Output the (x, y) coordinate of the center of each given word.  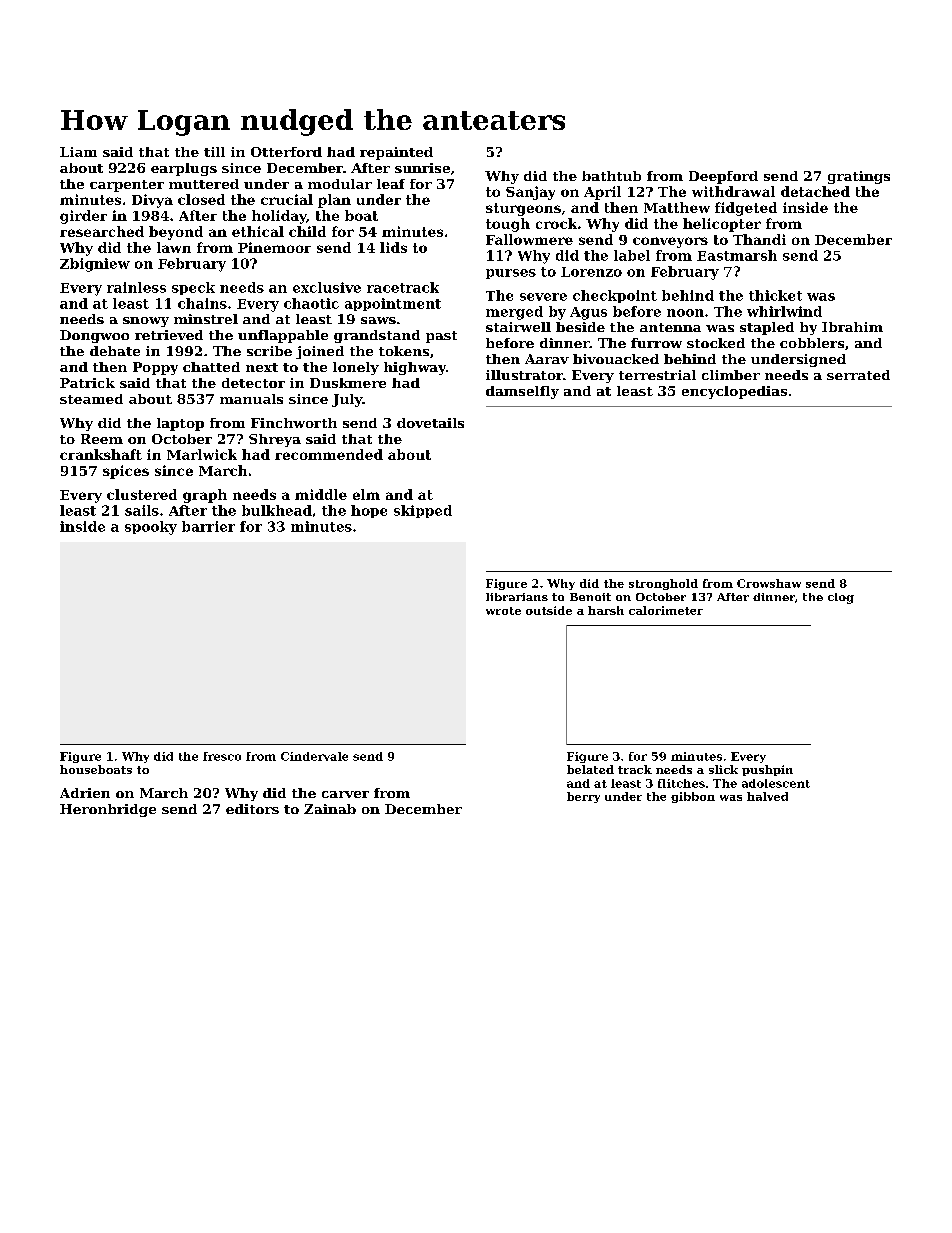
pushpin (767, 770)
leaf (391, 184)
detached (815, 191)
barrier (208, 526)
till (214, 152)
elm (366, 494)
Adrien (85, 793)
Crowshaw (769, 583)
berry (583, 797)
